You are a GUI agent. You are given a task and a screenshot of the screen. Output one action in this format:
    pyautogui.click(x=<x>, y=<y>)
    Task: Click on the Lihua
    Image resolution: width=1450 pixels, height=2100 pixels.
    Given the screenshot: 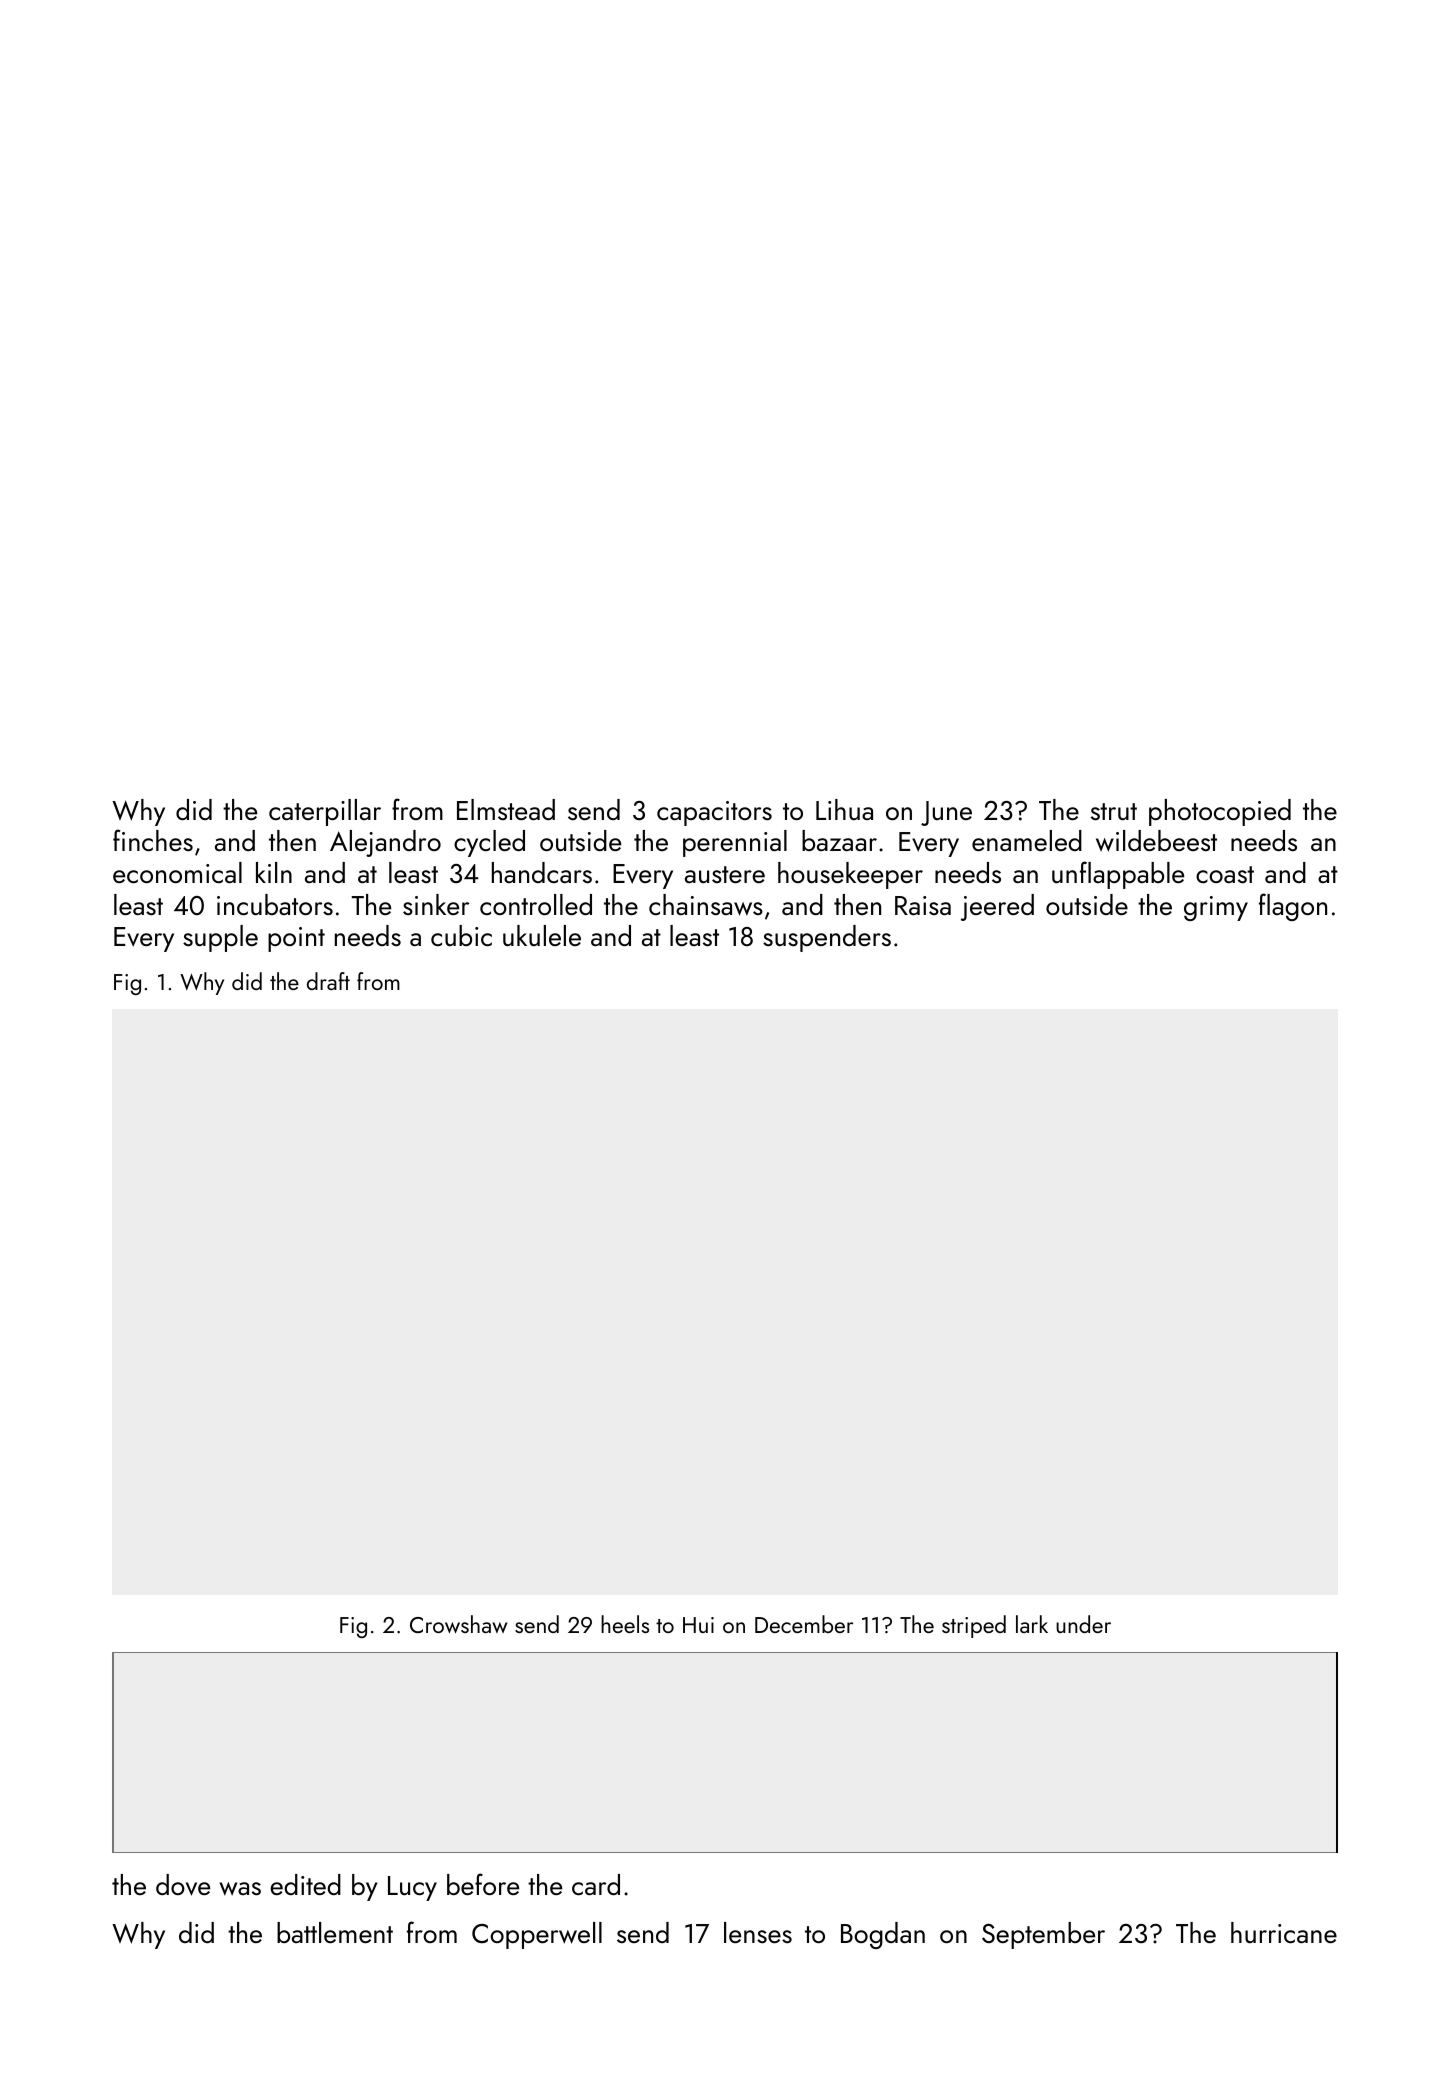 What is the action you would take?
    pyautogui.click(x=844, y=809)
